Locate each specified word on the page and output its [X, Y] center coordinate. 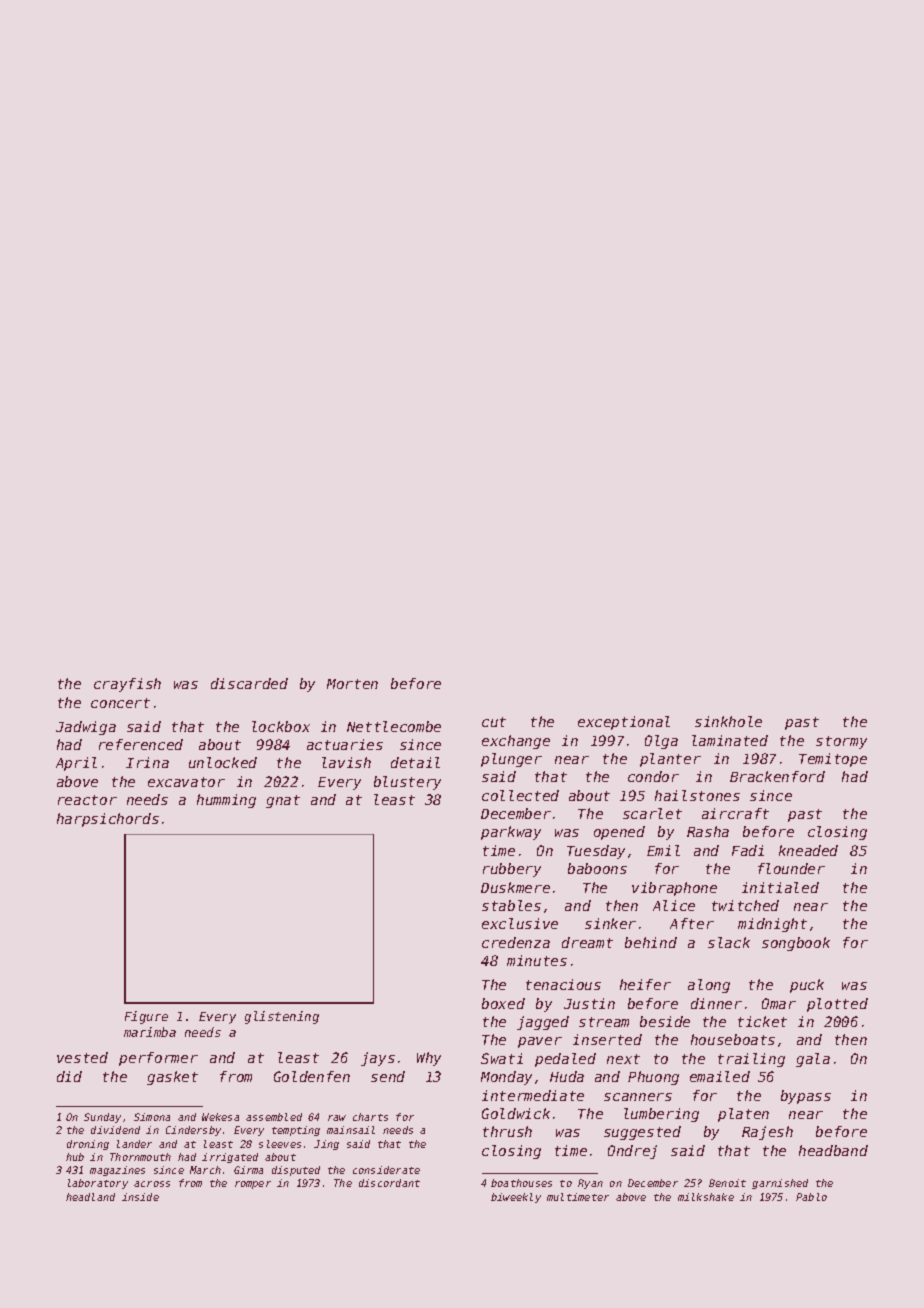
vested [82, 1057]
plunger [511, 760]
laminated [730, 740]
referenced [141, 744]
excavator [186, 782]
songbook [796, 944]
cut [494, 722]
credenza [516, 942]
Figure [146, 1017]
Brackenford [777, 776]
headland [90, 1197]
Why [429, 1059]
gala [813, 1060]
